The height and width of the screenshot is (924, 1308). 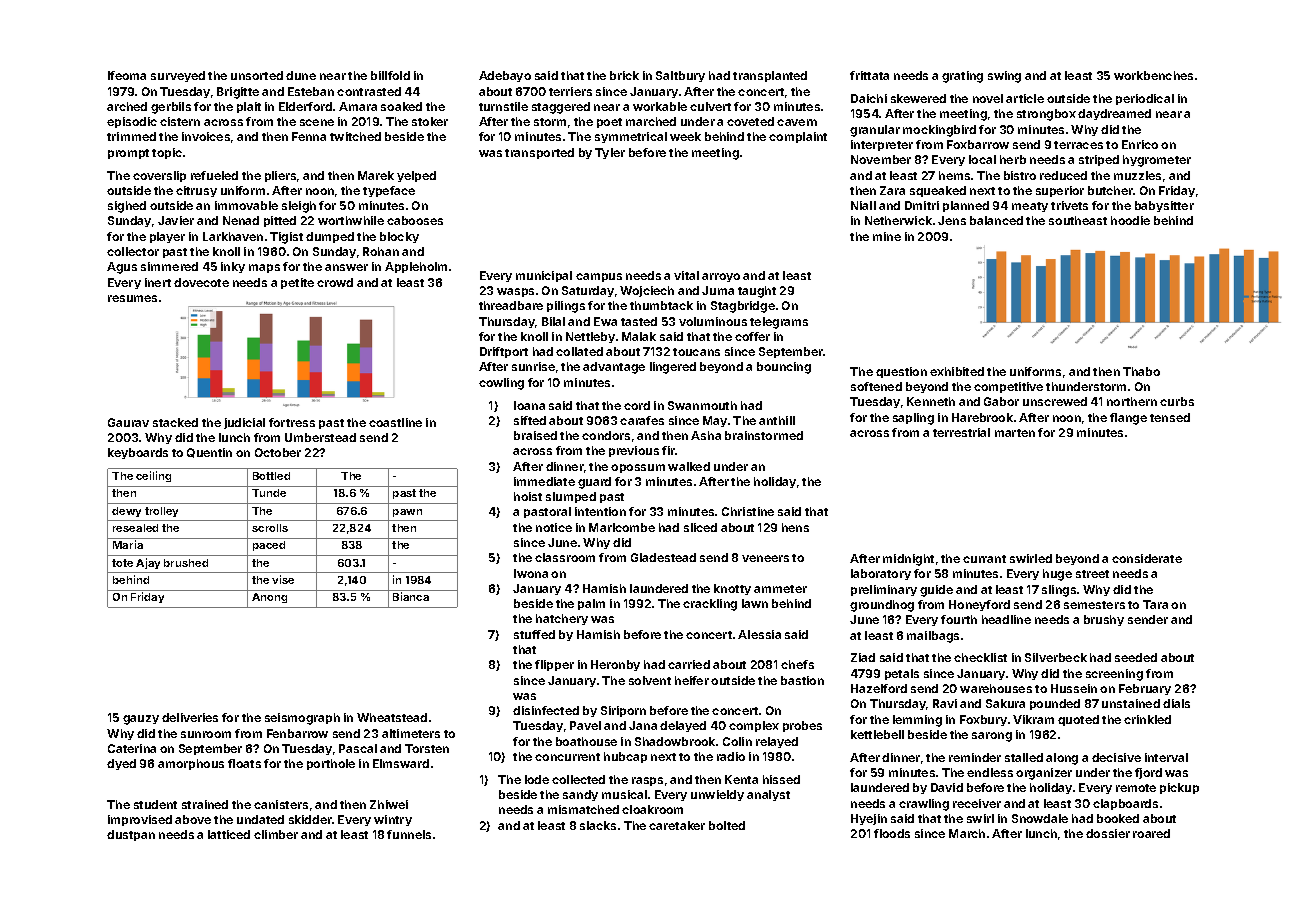 I want to click on dustpan, so click(x=131, y=835).
